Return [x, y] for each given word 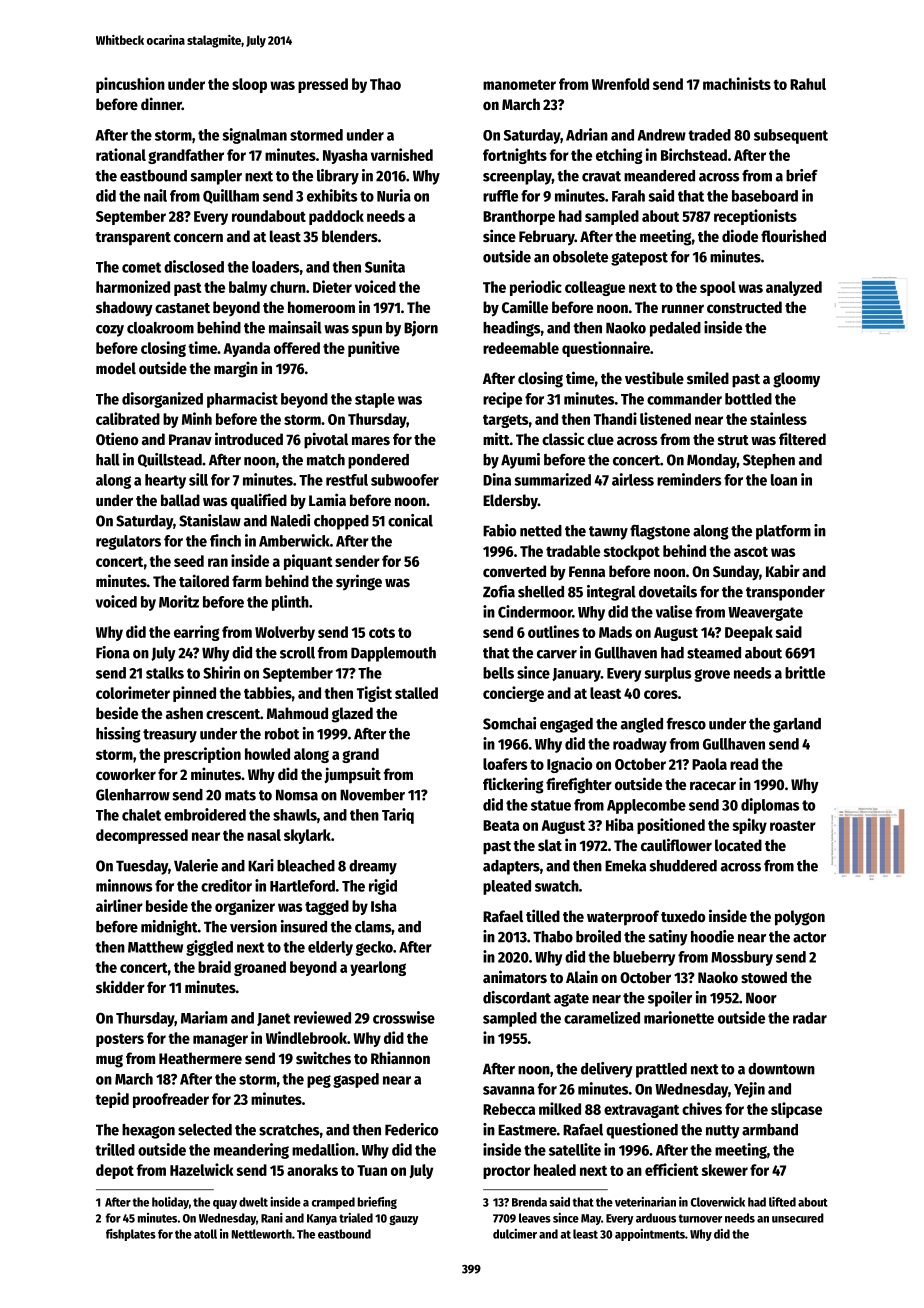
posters [120, 1040]
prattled [661, 1070]
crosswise [404, 1017]
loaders [275, 267]
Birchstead [694, 154]
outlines [553, 631]
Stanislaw [210, 520]
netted [541, 531]
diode [740, 235]
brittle [805, 672]
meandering [251, 1151]
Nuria [394, 195]
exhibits [332, 195]
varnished [402, 154]
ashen [184, 713]
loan [784, 480]
